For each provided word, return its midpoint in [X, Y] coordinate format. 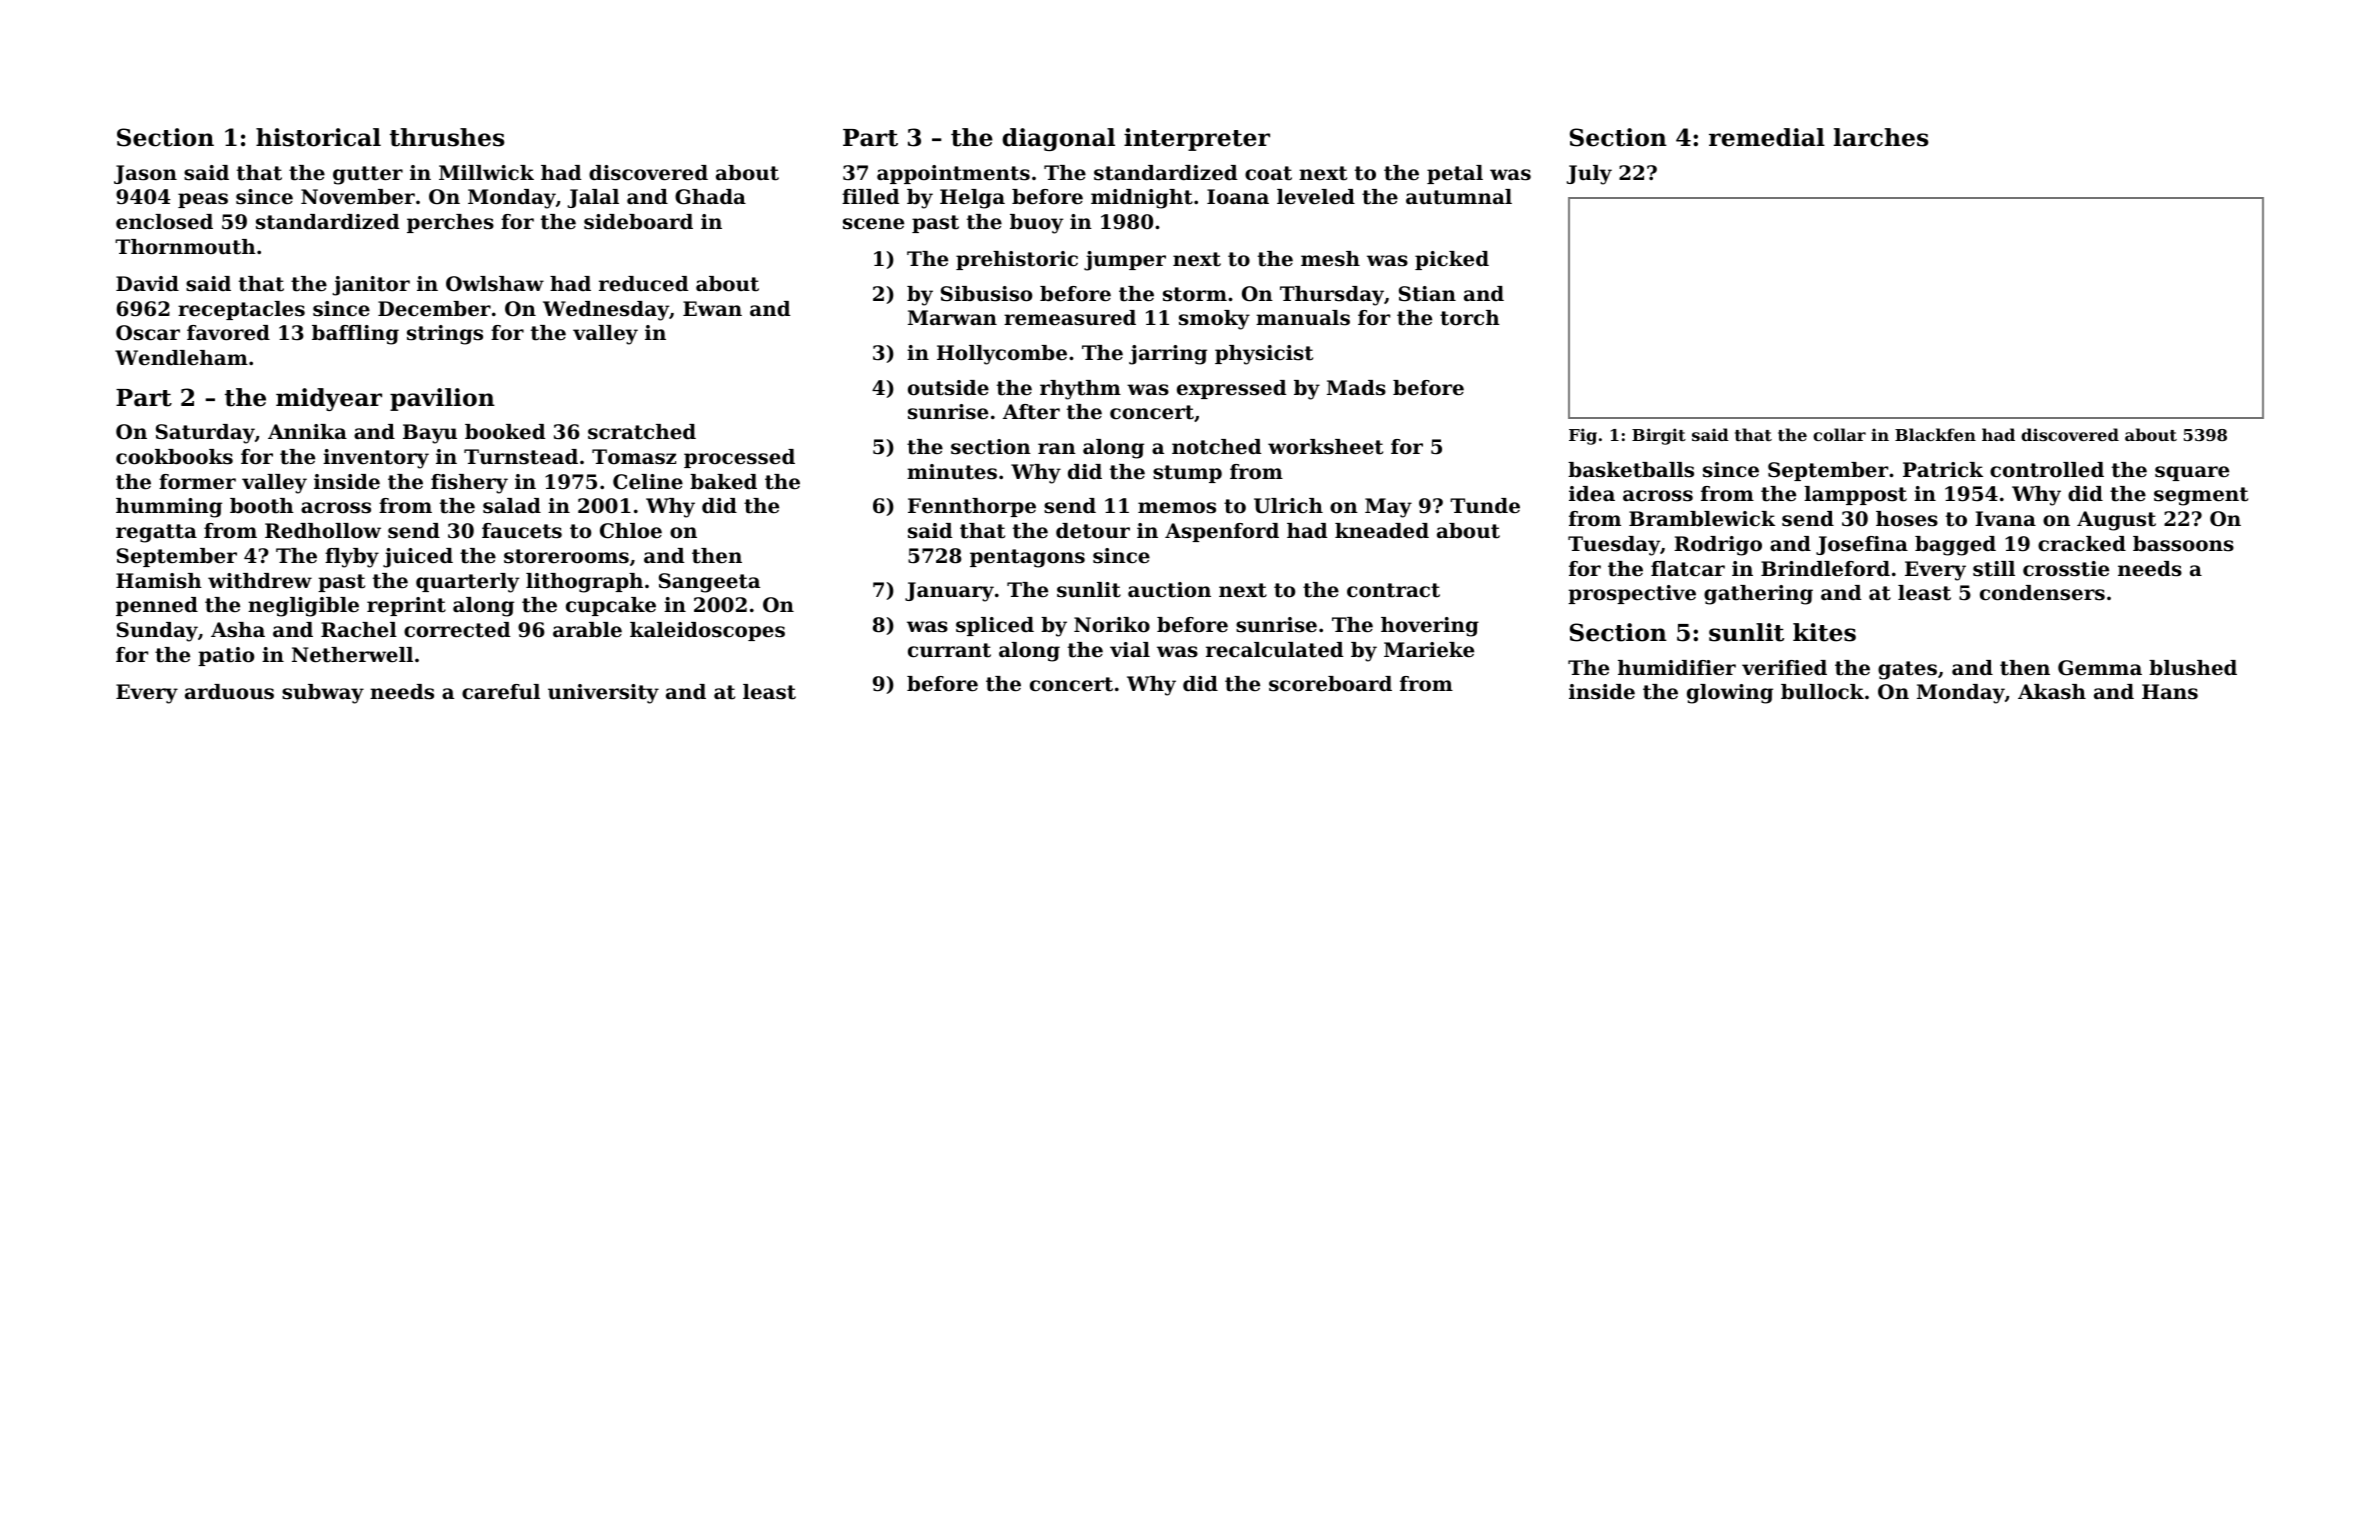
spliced [995, 626]
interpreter [1197, 139]
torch [1470, 318]
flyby [352, 558]
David [147, 284]
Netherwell [352, 655]
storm [1195, 294]
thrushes [447, 137]
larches [1881, 137]
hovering [1430, 627]
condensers [2042, 593]
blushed [2193, 668]
